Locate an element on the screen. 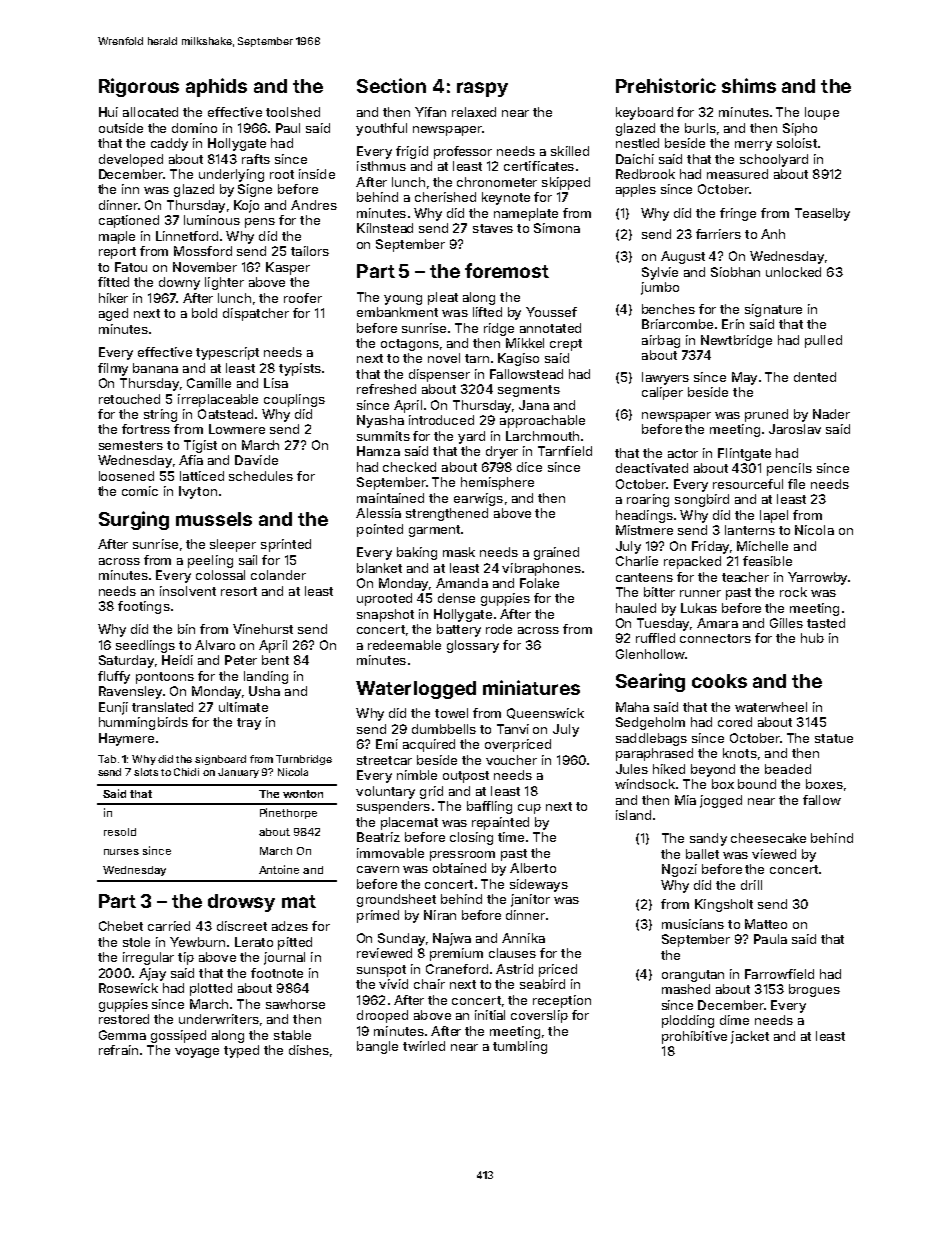 Image resolution: width=952 pixels, height=1233 pixels. plotted is located at coordinates (211, 989).
